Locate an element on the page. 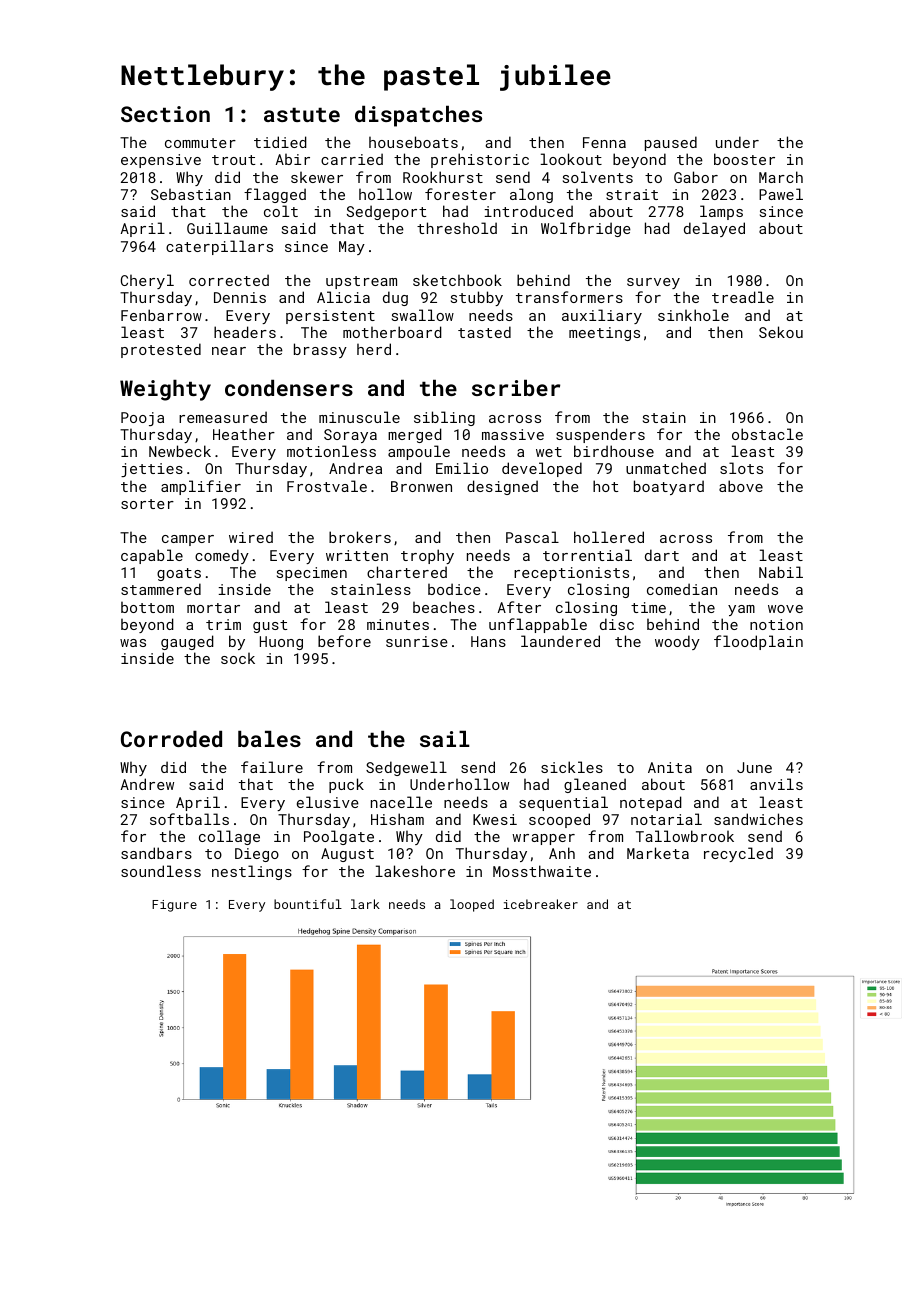  After is located at coordinates (519, 607).
